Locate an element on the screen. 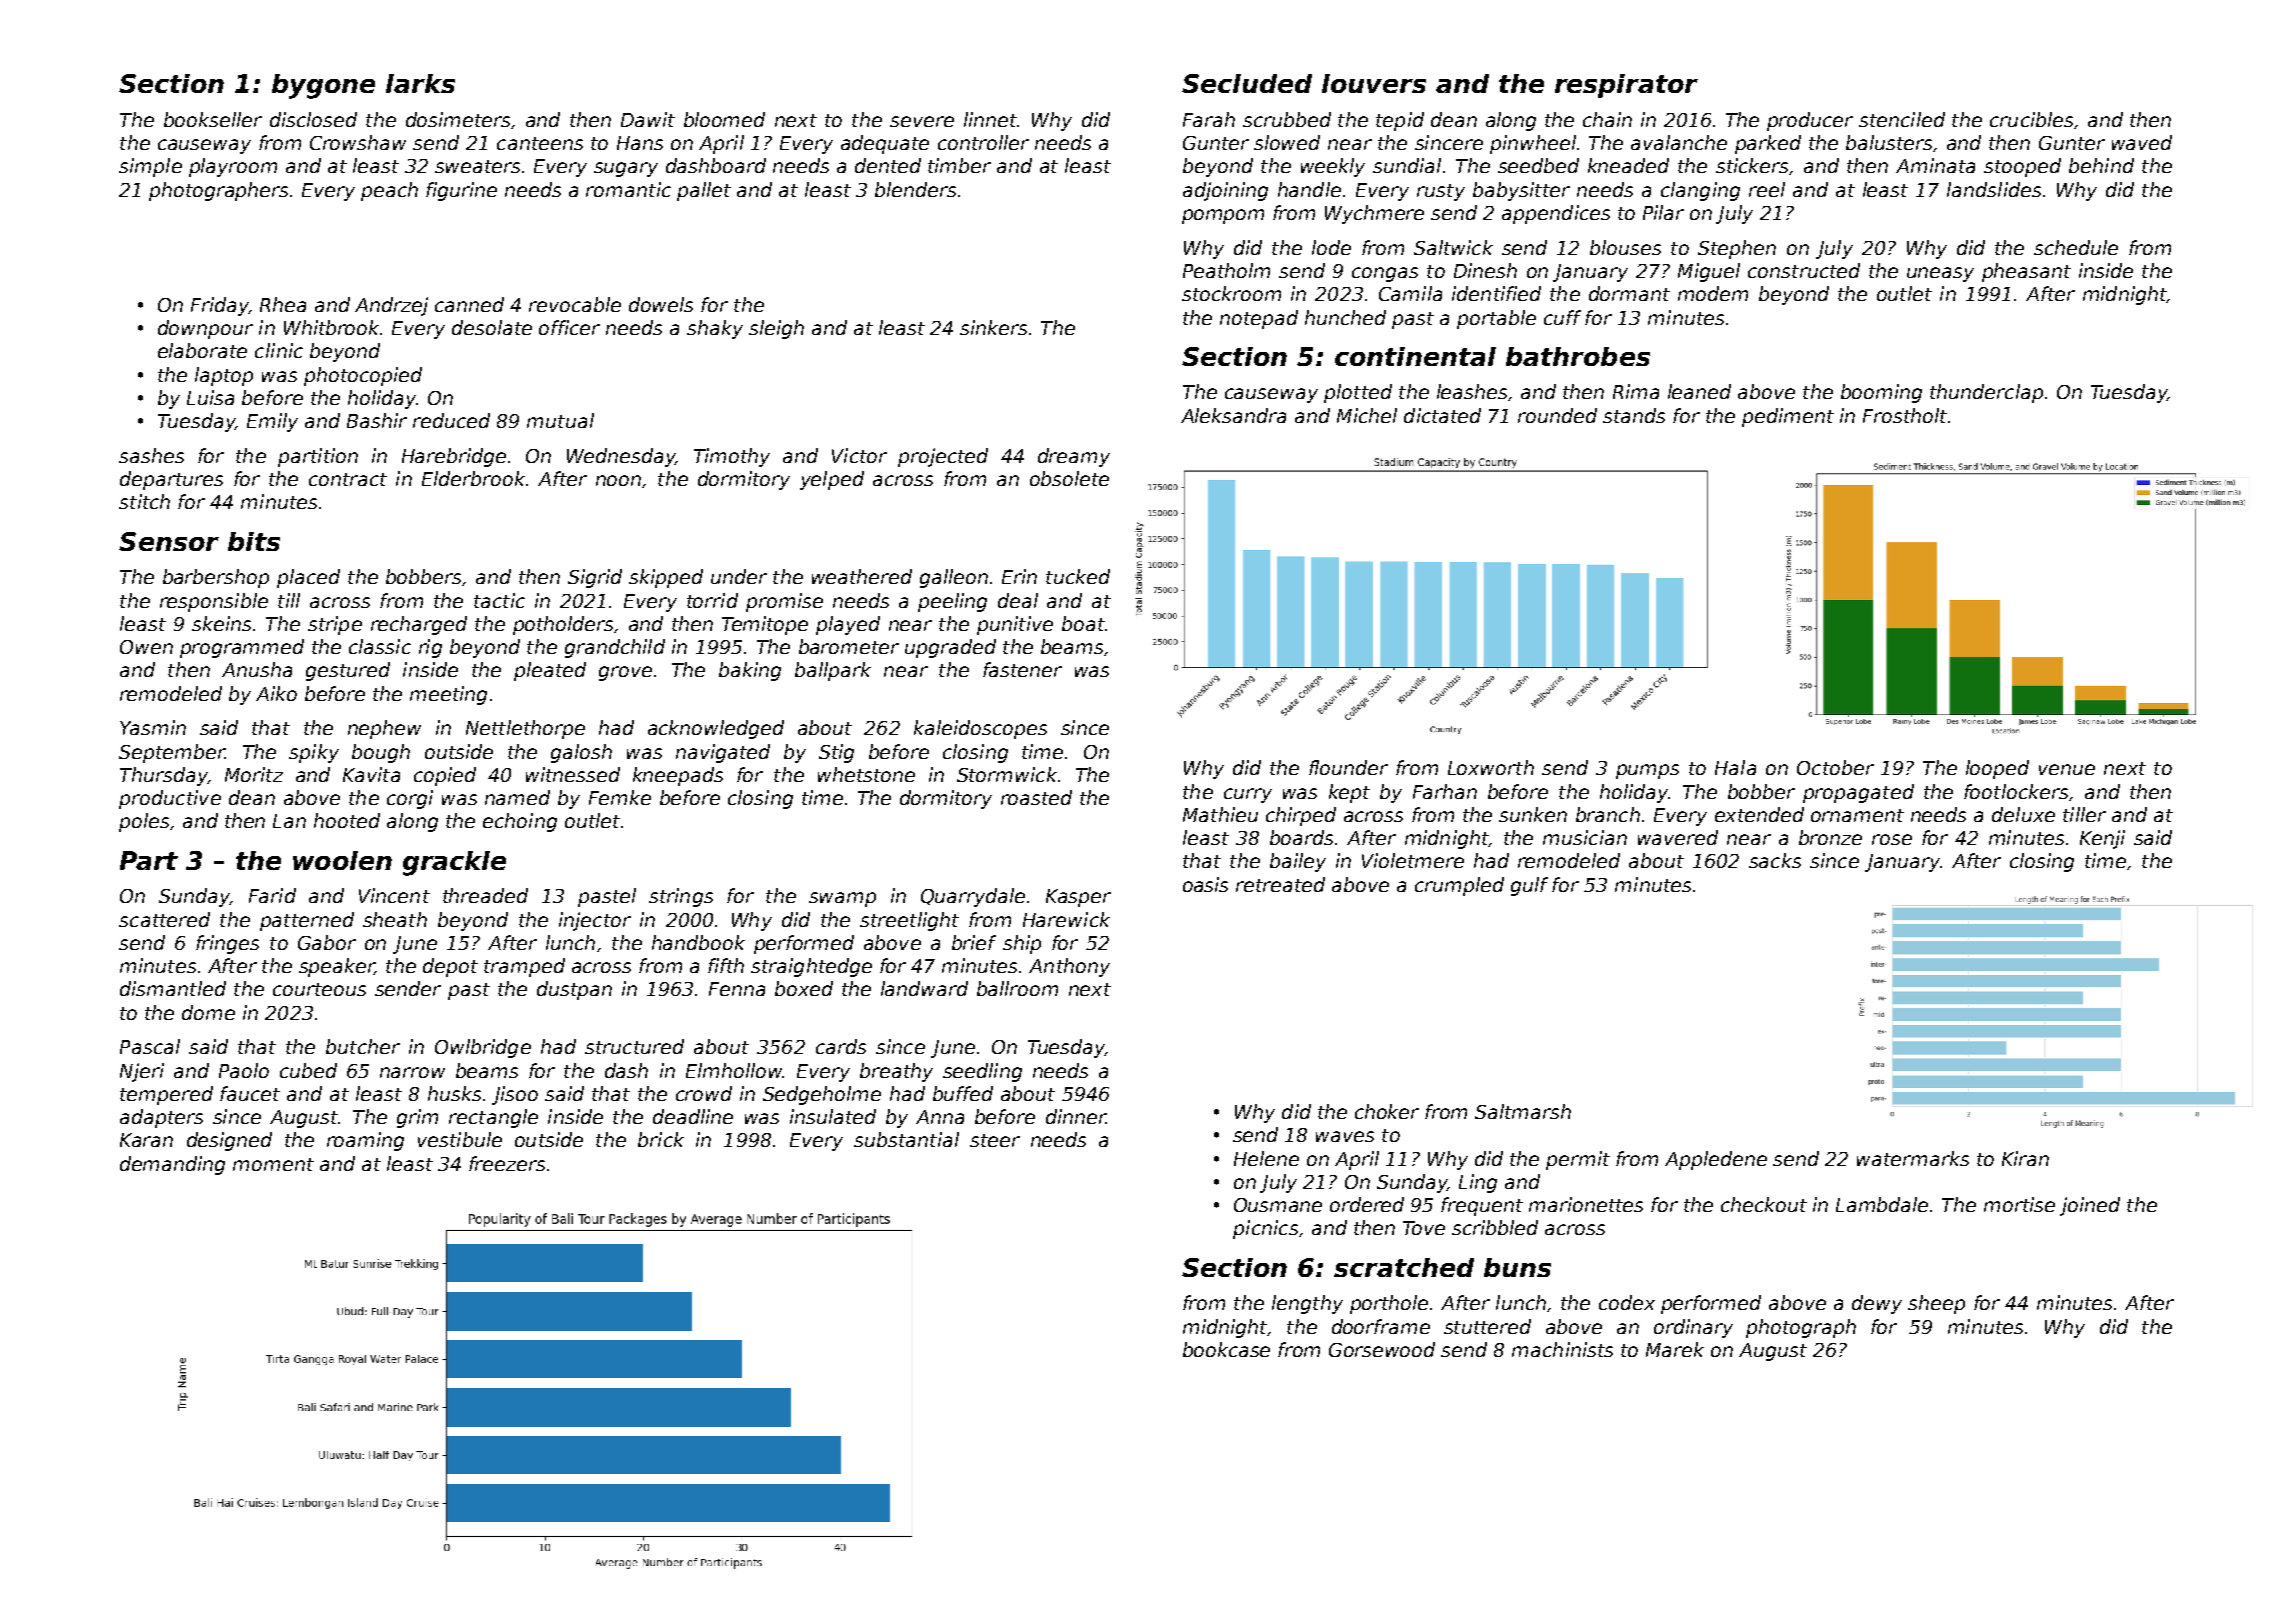 The height and width of the screenshot is (1620, 2292). stickers is located at coordinates (1752, 165).
